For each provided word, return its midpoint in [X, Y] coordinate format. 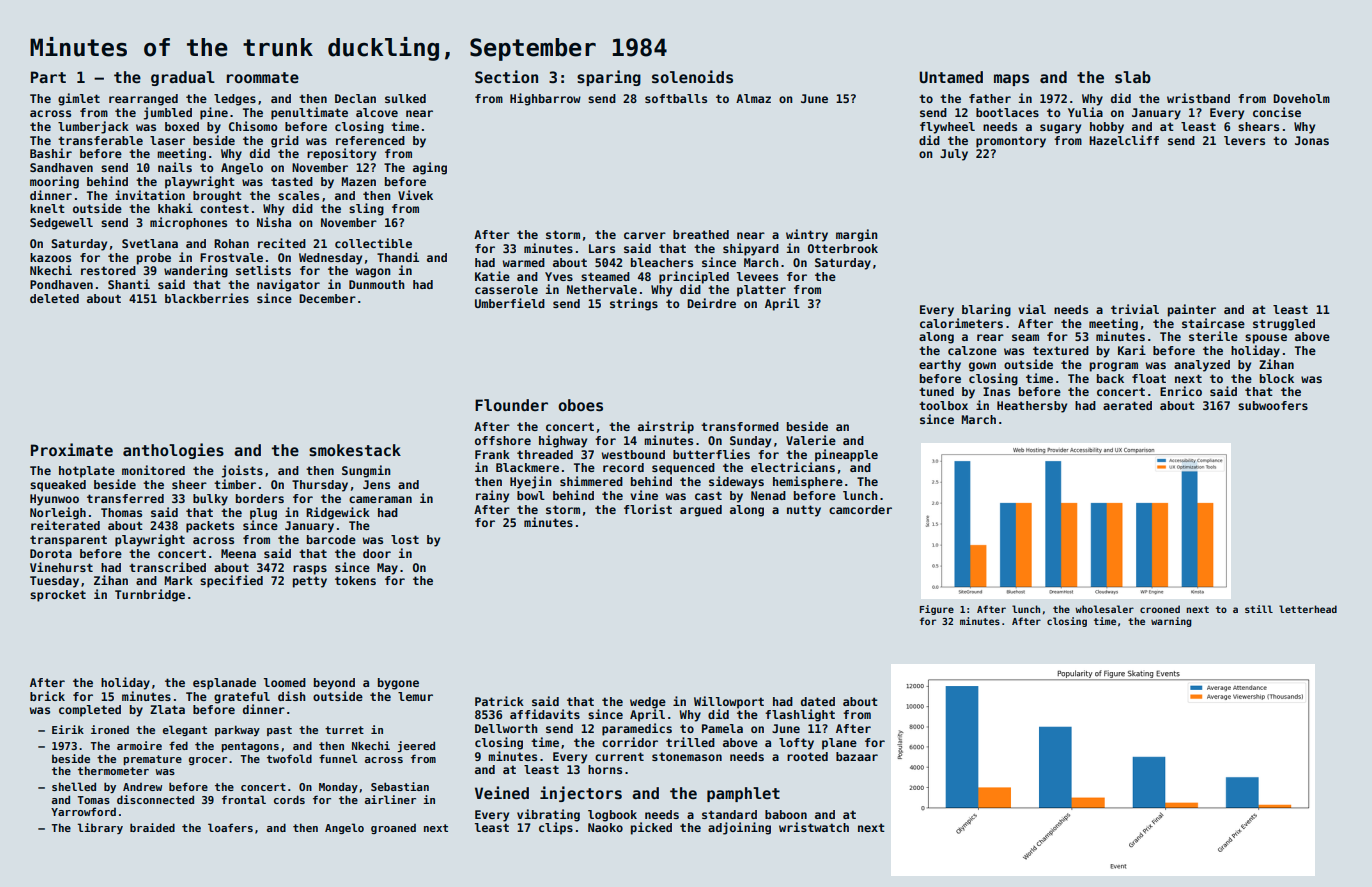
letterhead [1308, 609]
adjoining [739, 828]
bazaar [857, 756]
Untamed [951, 77]
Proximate [72, 449]
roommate [263, 77]
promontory [1011, 142]
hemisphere [808, 482]
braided [152, 827]
